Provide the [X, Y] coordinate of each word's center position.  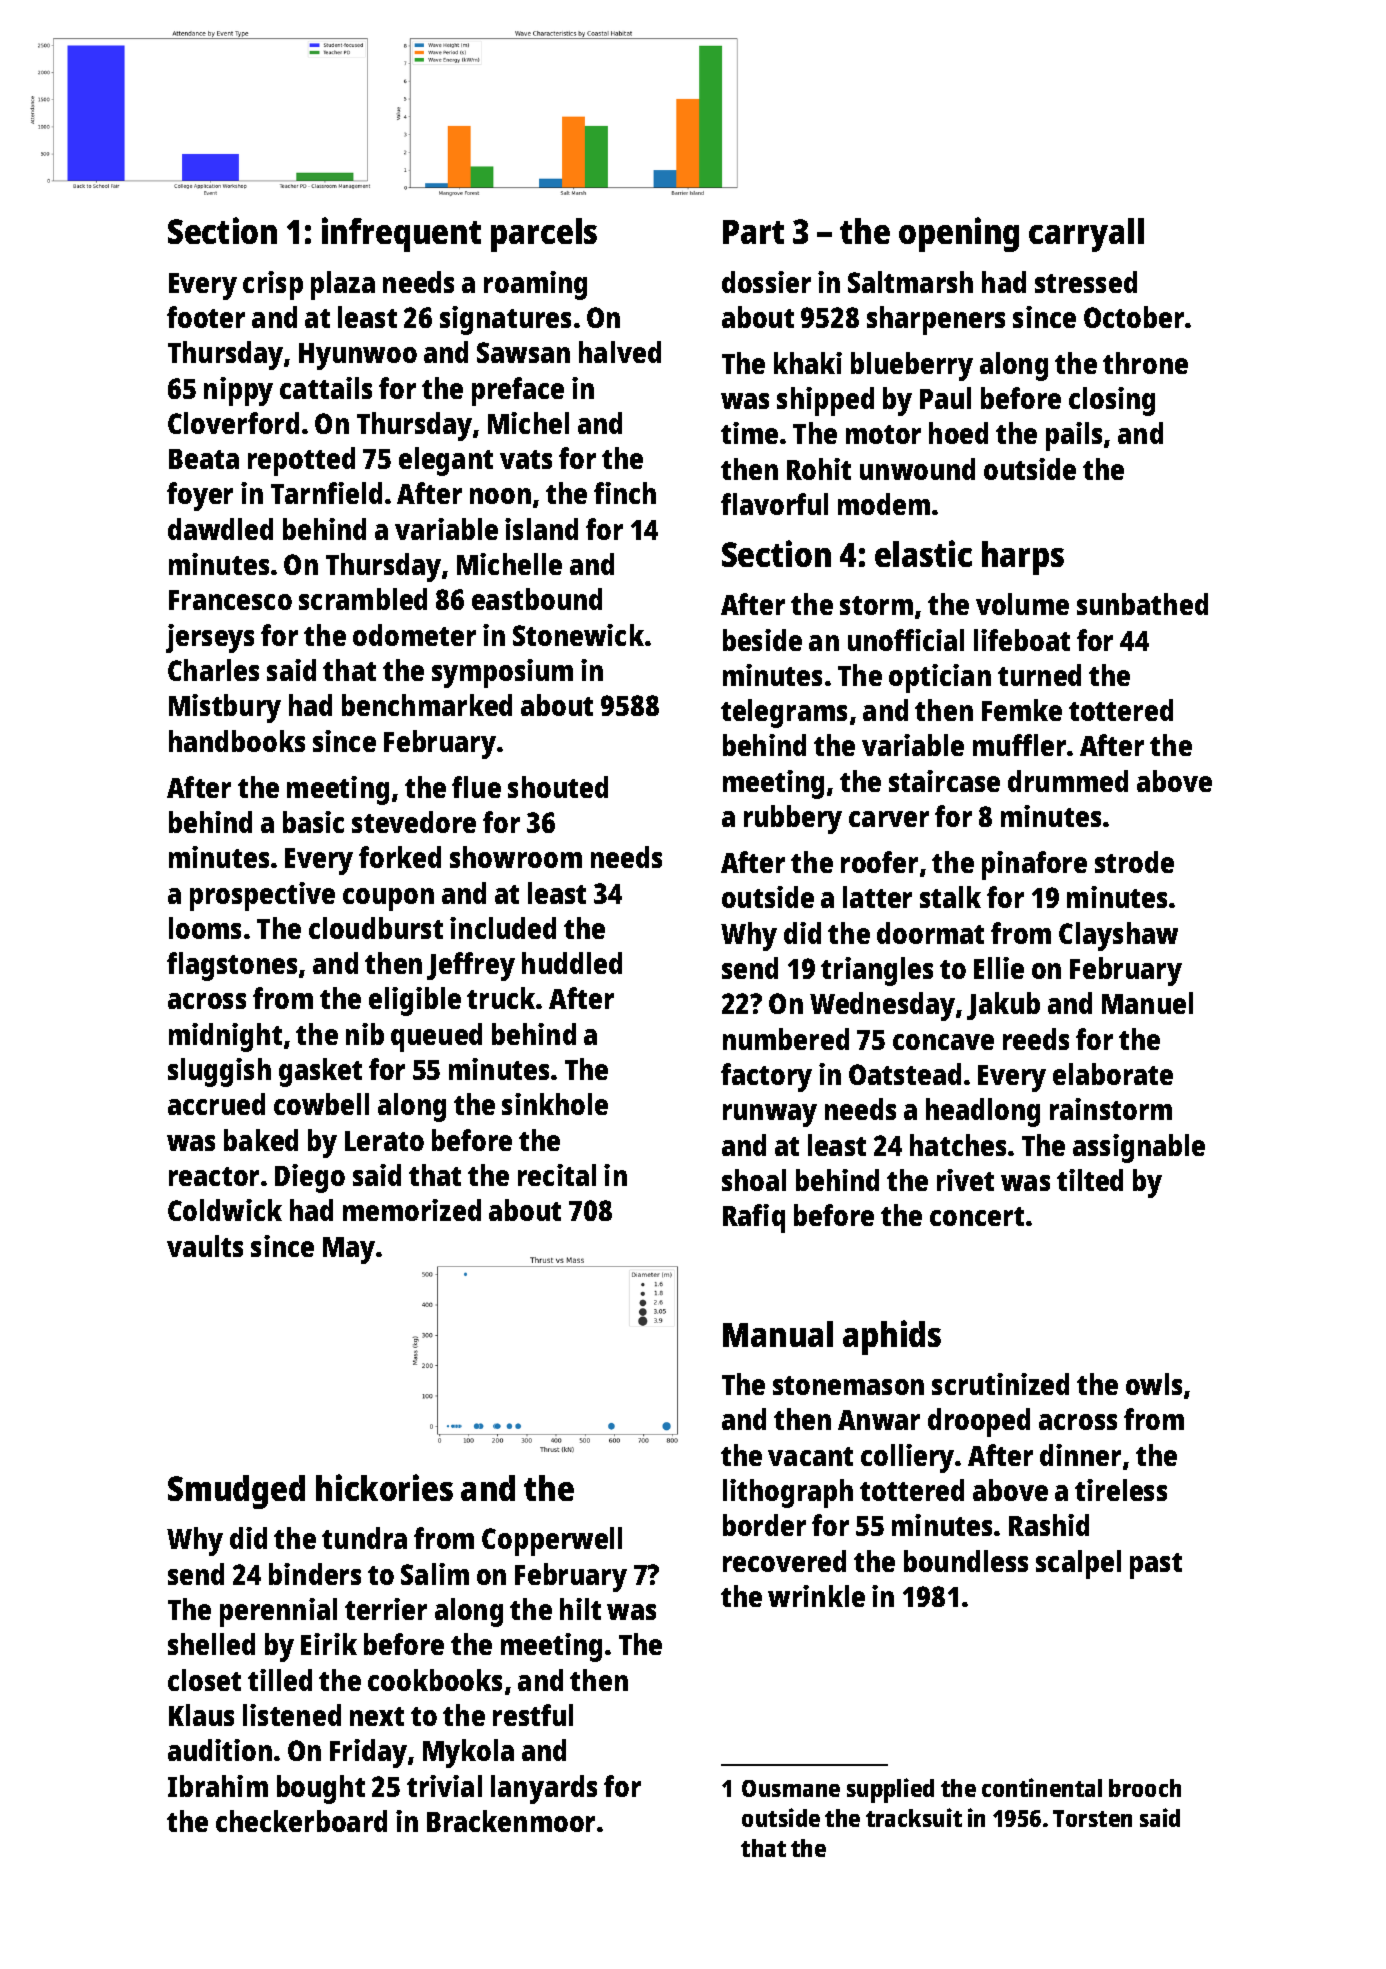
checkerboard [301, 1821]
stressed [1086, 282]
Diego [310, 1178]
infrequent [401, 234]
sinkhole [555, 1104]
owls [1154, 1384]
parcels [544, 235]
